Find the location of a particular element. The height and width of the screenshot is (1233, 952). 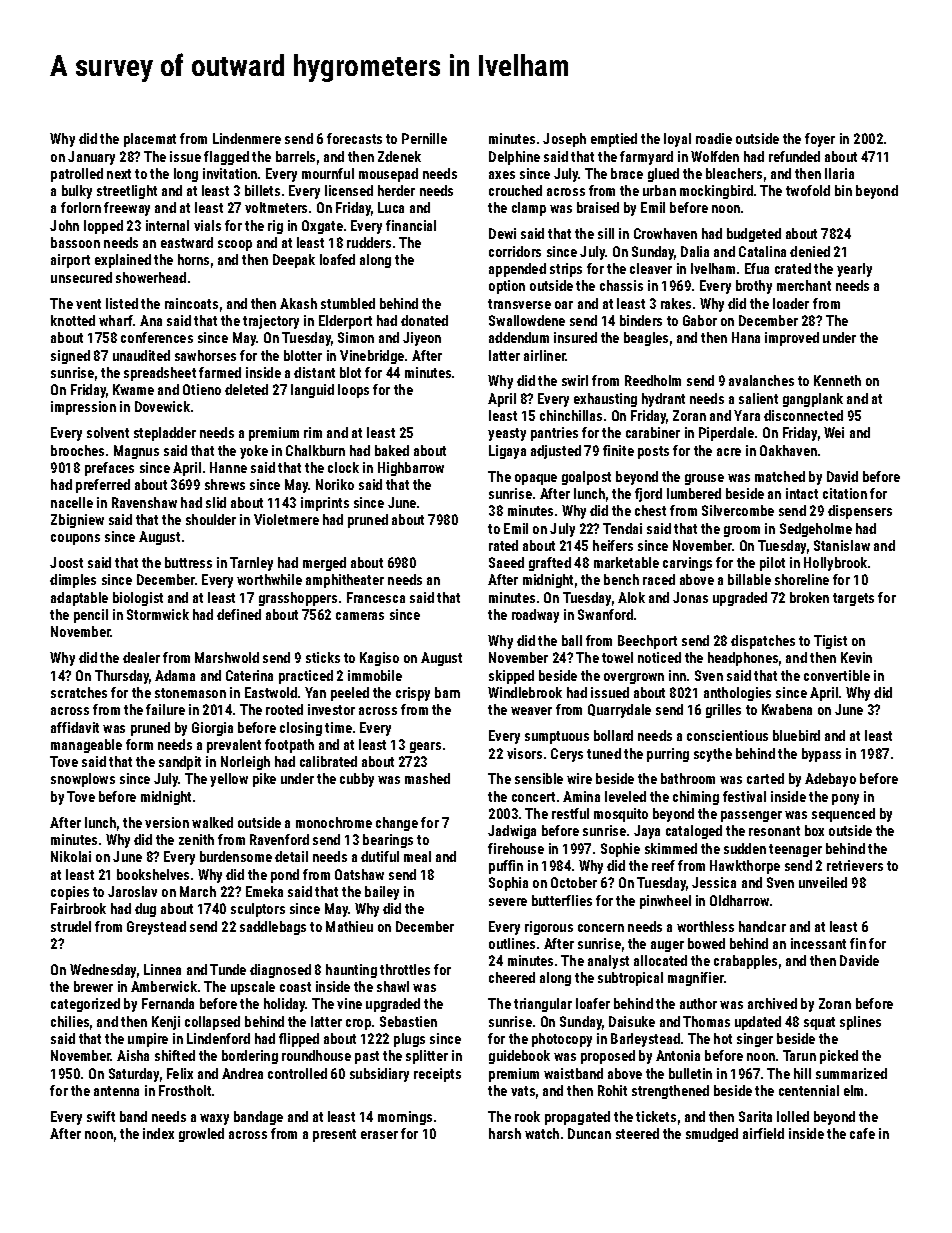

pencil is located at coordinates (91, 616).
